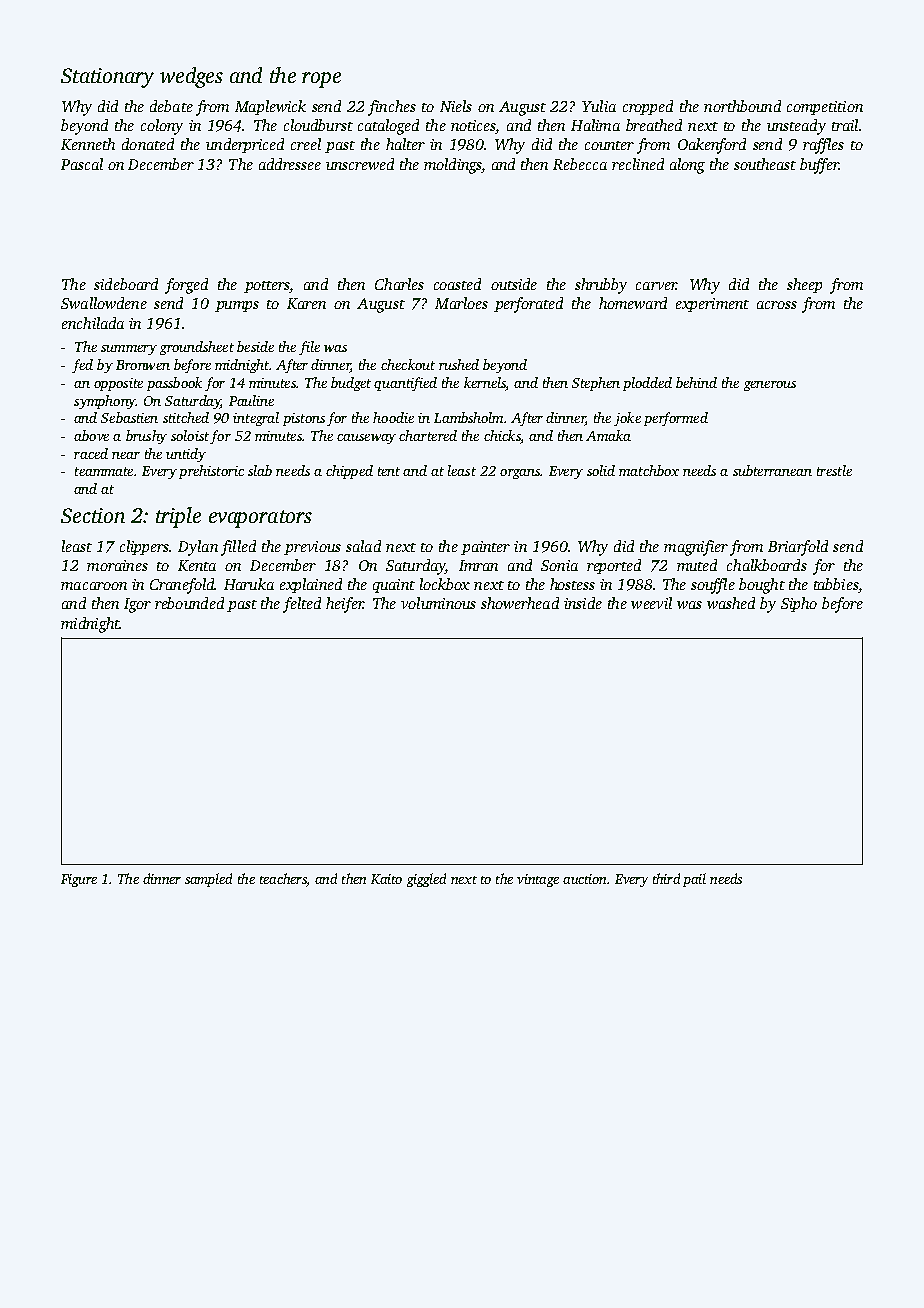 The height and width of the image is (1308, 924). Describe the element at coordinates (107, 78) in the image. I see `Stationary` at that location.
